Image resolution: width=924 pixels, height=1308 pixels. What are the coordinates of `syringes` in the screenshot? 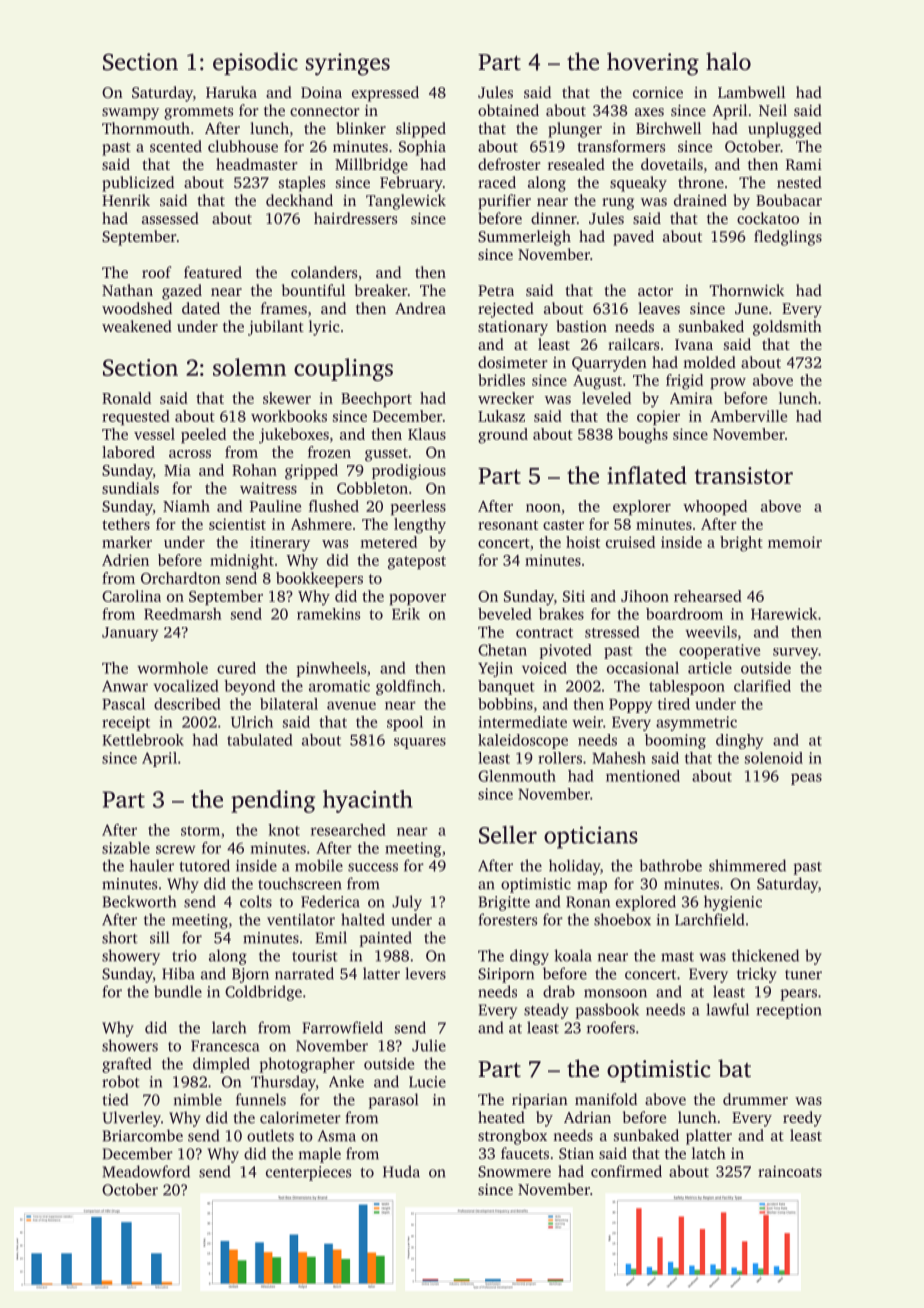 It's located at (348, 64).
